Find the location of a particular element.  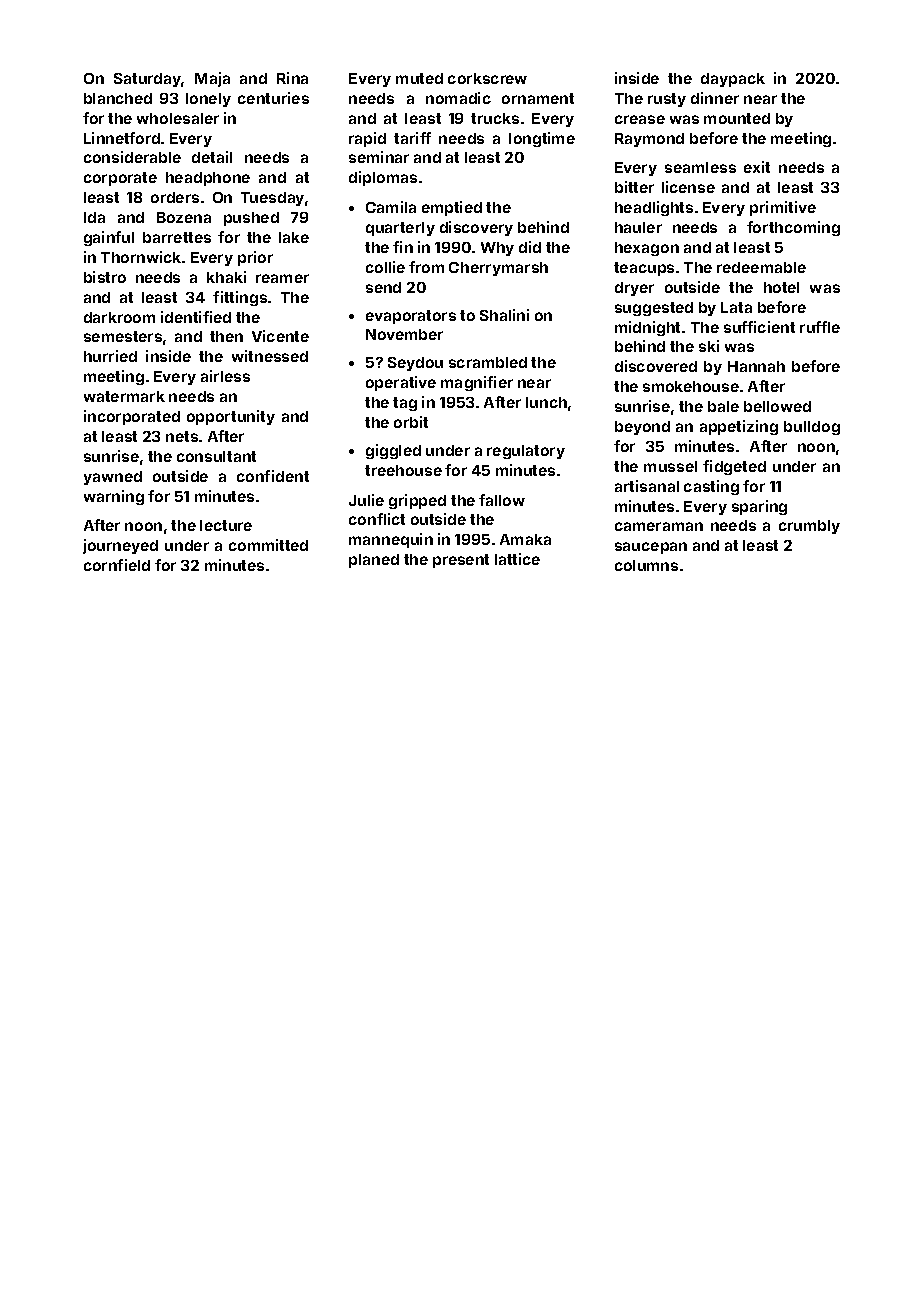

darkroom is located at coordinates (119, 317).
